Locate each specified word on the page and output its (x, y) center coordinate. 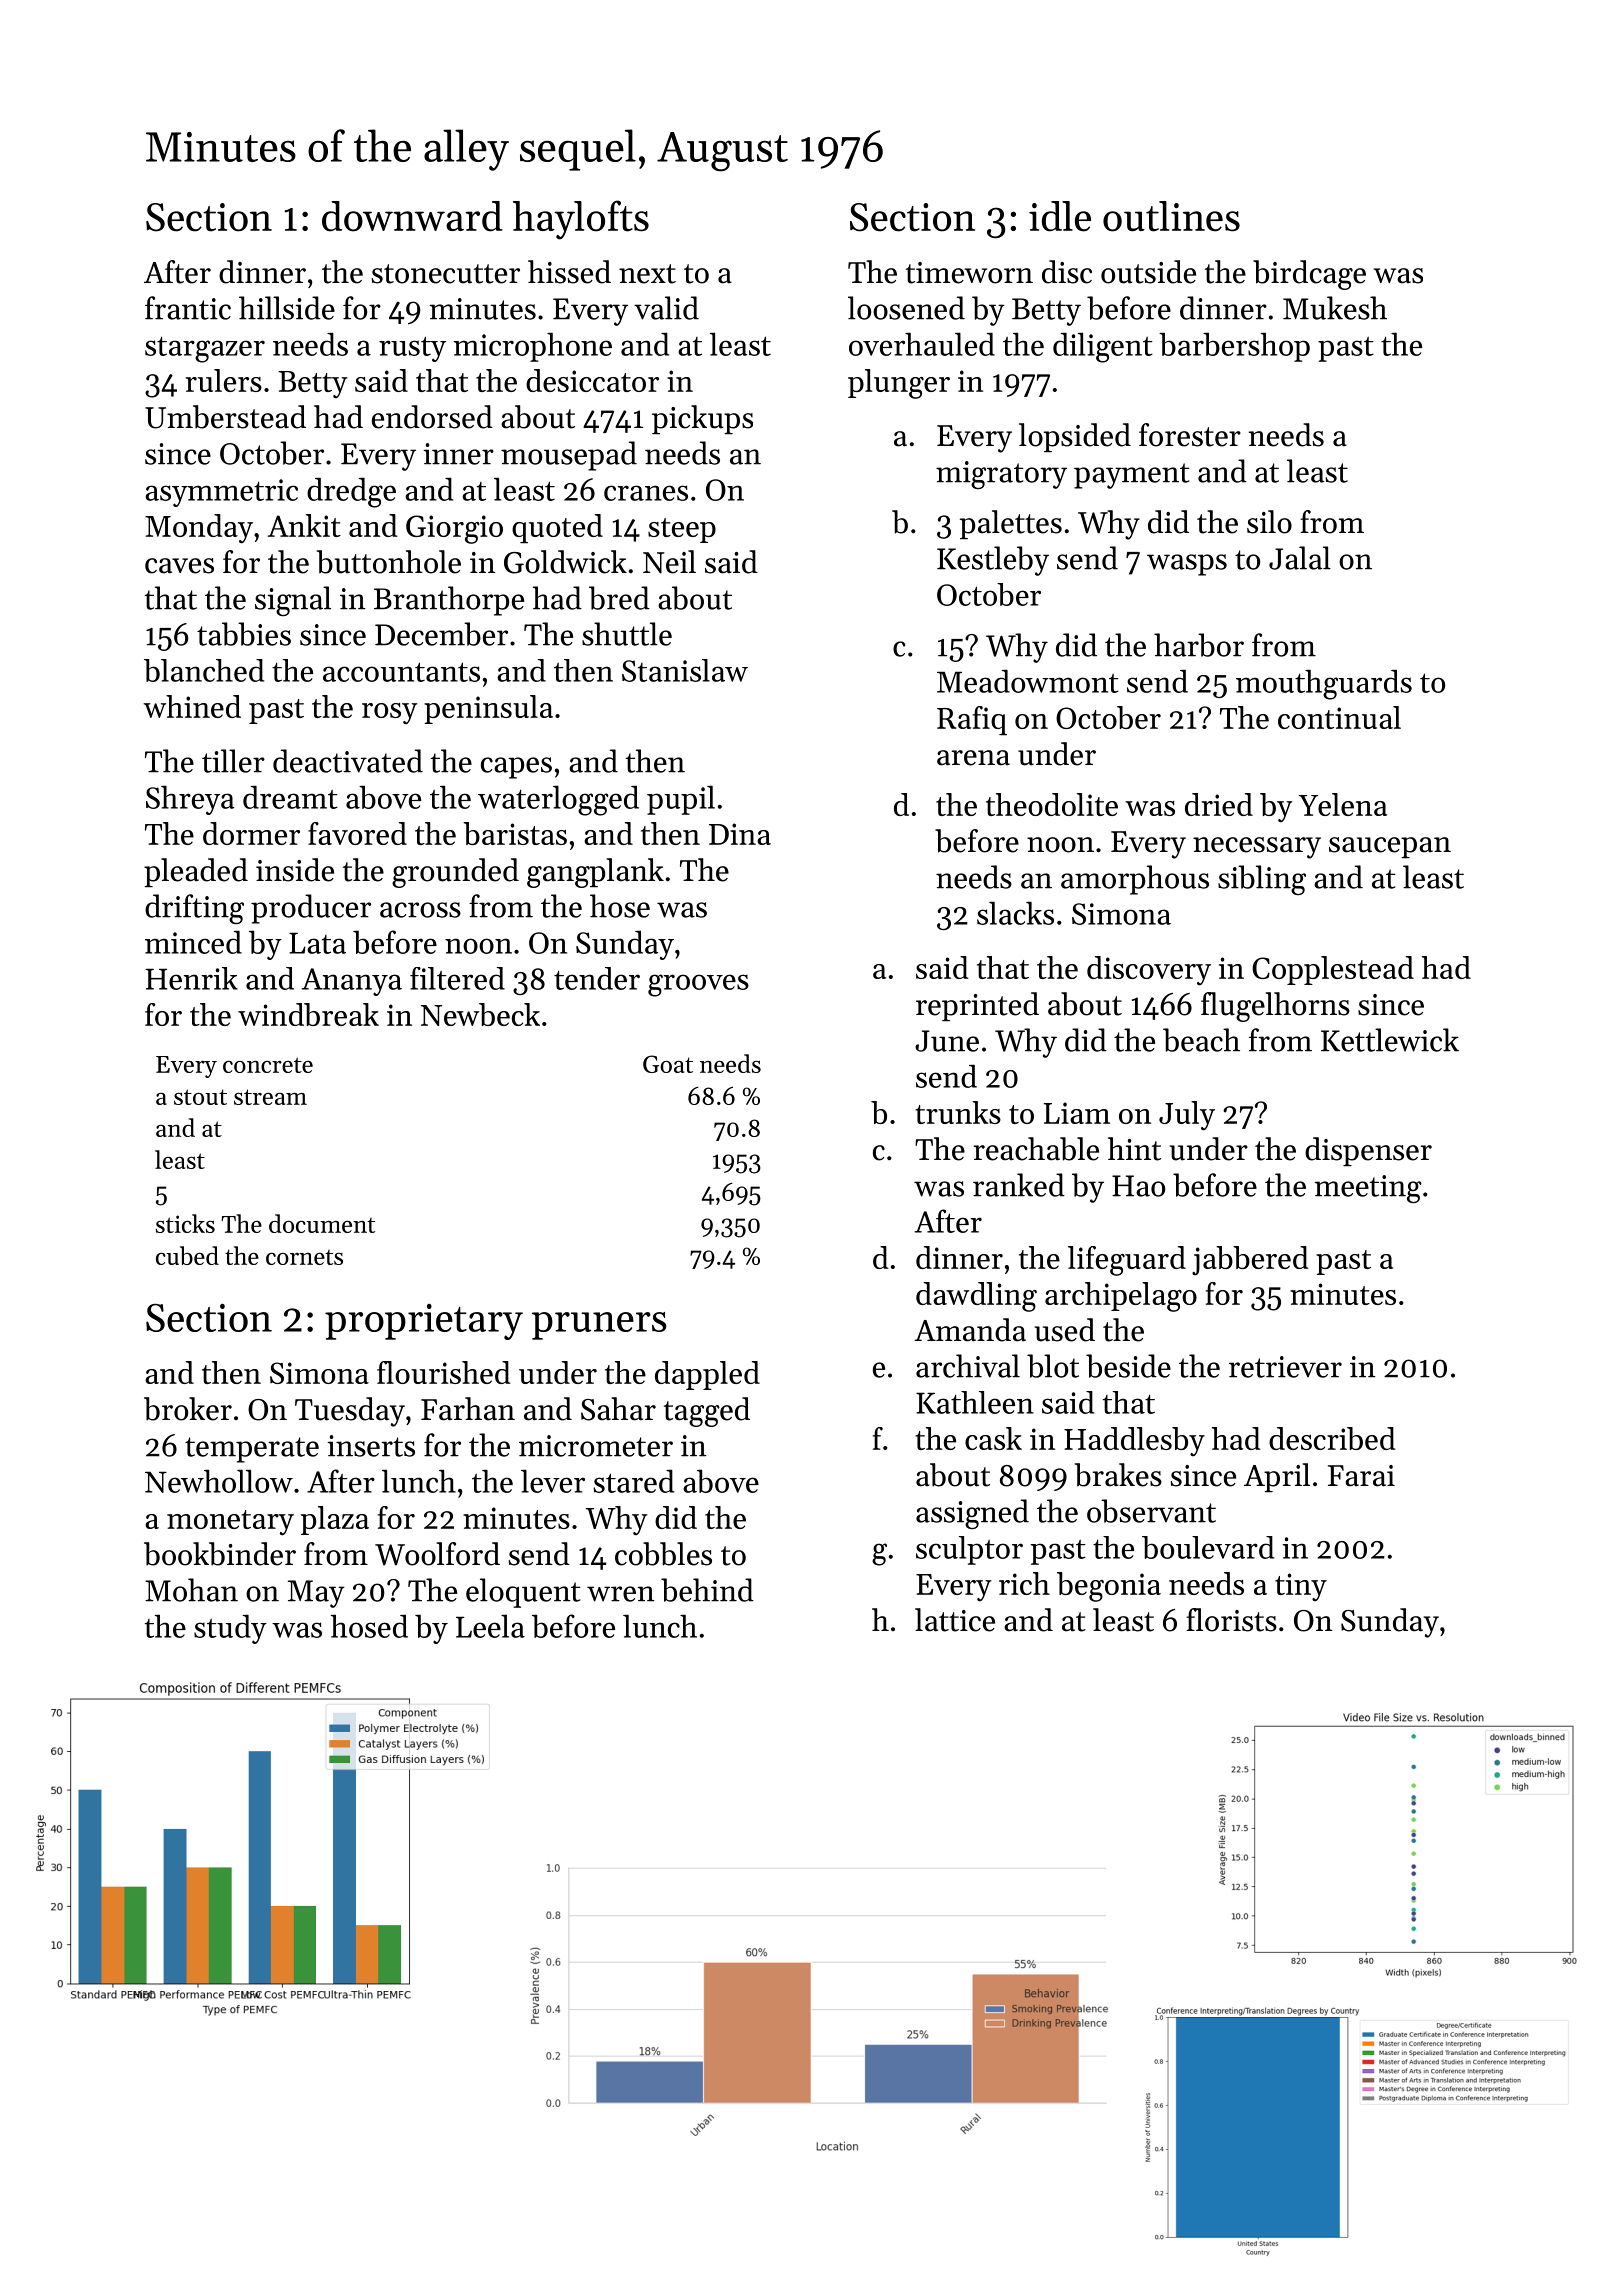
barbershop (1234, 347)
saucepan (1390, 847)
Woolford (437, 1554)
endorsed (432, 417)
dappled (707, 1375)
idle (1060, 216)
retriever (1285, 1367)
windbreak (308, 1014)
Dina (740, 834)
